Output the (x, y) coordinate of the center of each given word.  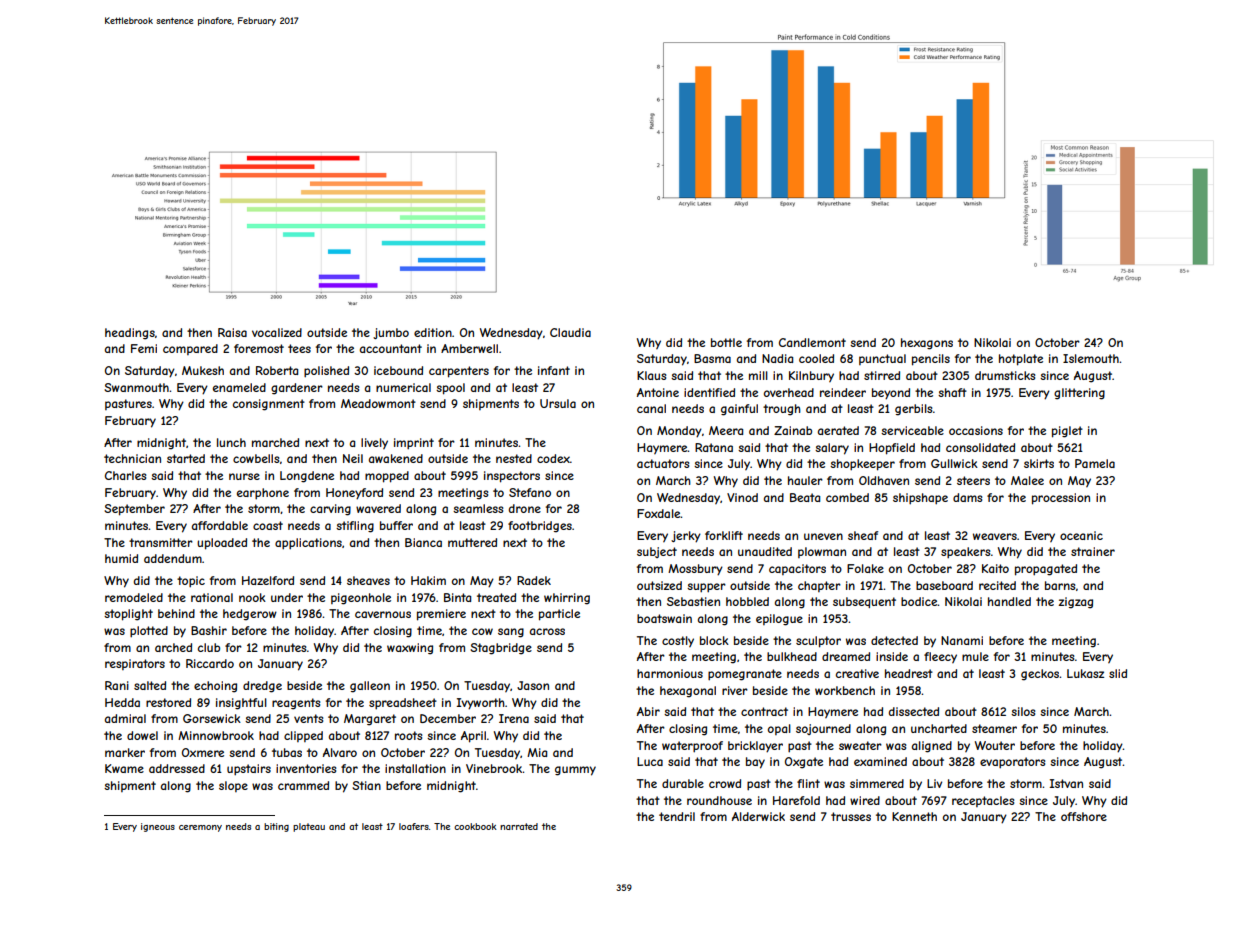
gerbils (913, 410)
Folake (865, 568)
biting (276, 827)
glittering (1079, 394)
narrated (519, 826)
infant (554, 370)
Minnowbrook (216, 735)
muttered (472, 542)
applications (308, 544)
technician (132, 458)
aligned (932, 747)
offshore (1084, 816)
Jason (533, 685)
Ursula (558, 403)
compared (190, 349)
